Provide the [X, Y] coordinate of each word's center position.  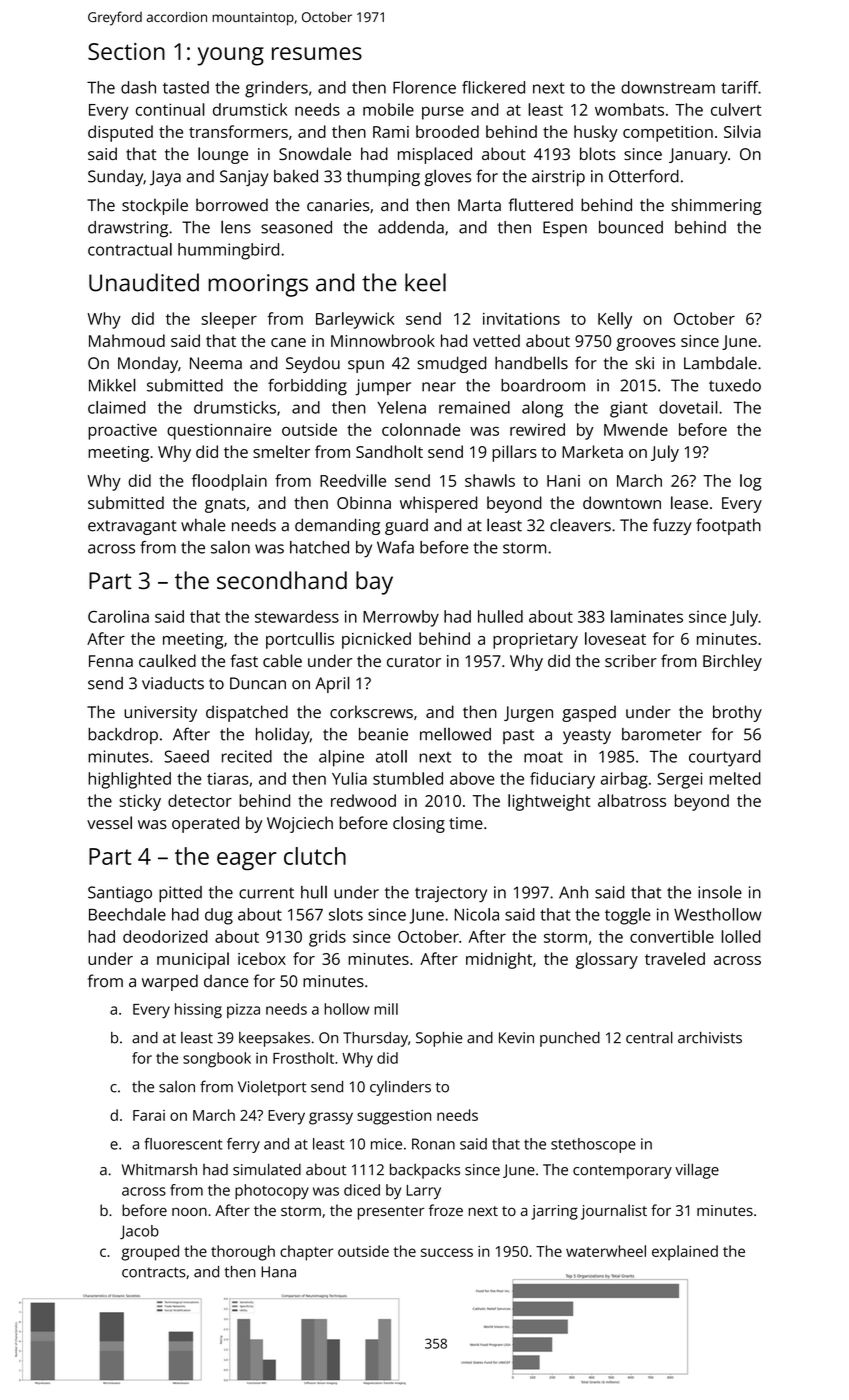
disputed [120, 133]
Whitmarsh [159, 1170]
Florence [424, 87]
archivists [710, 1038]
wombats [629, 109]
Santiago [120, 894]
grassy [331, 1118]
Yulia [349, 778]
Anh [573, 892]
